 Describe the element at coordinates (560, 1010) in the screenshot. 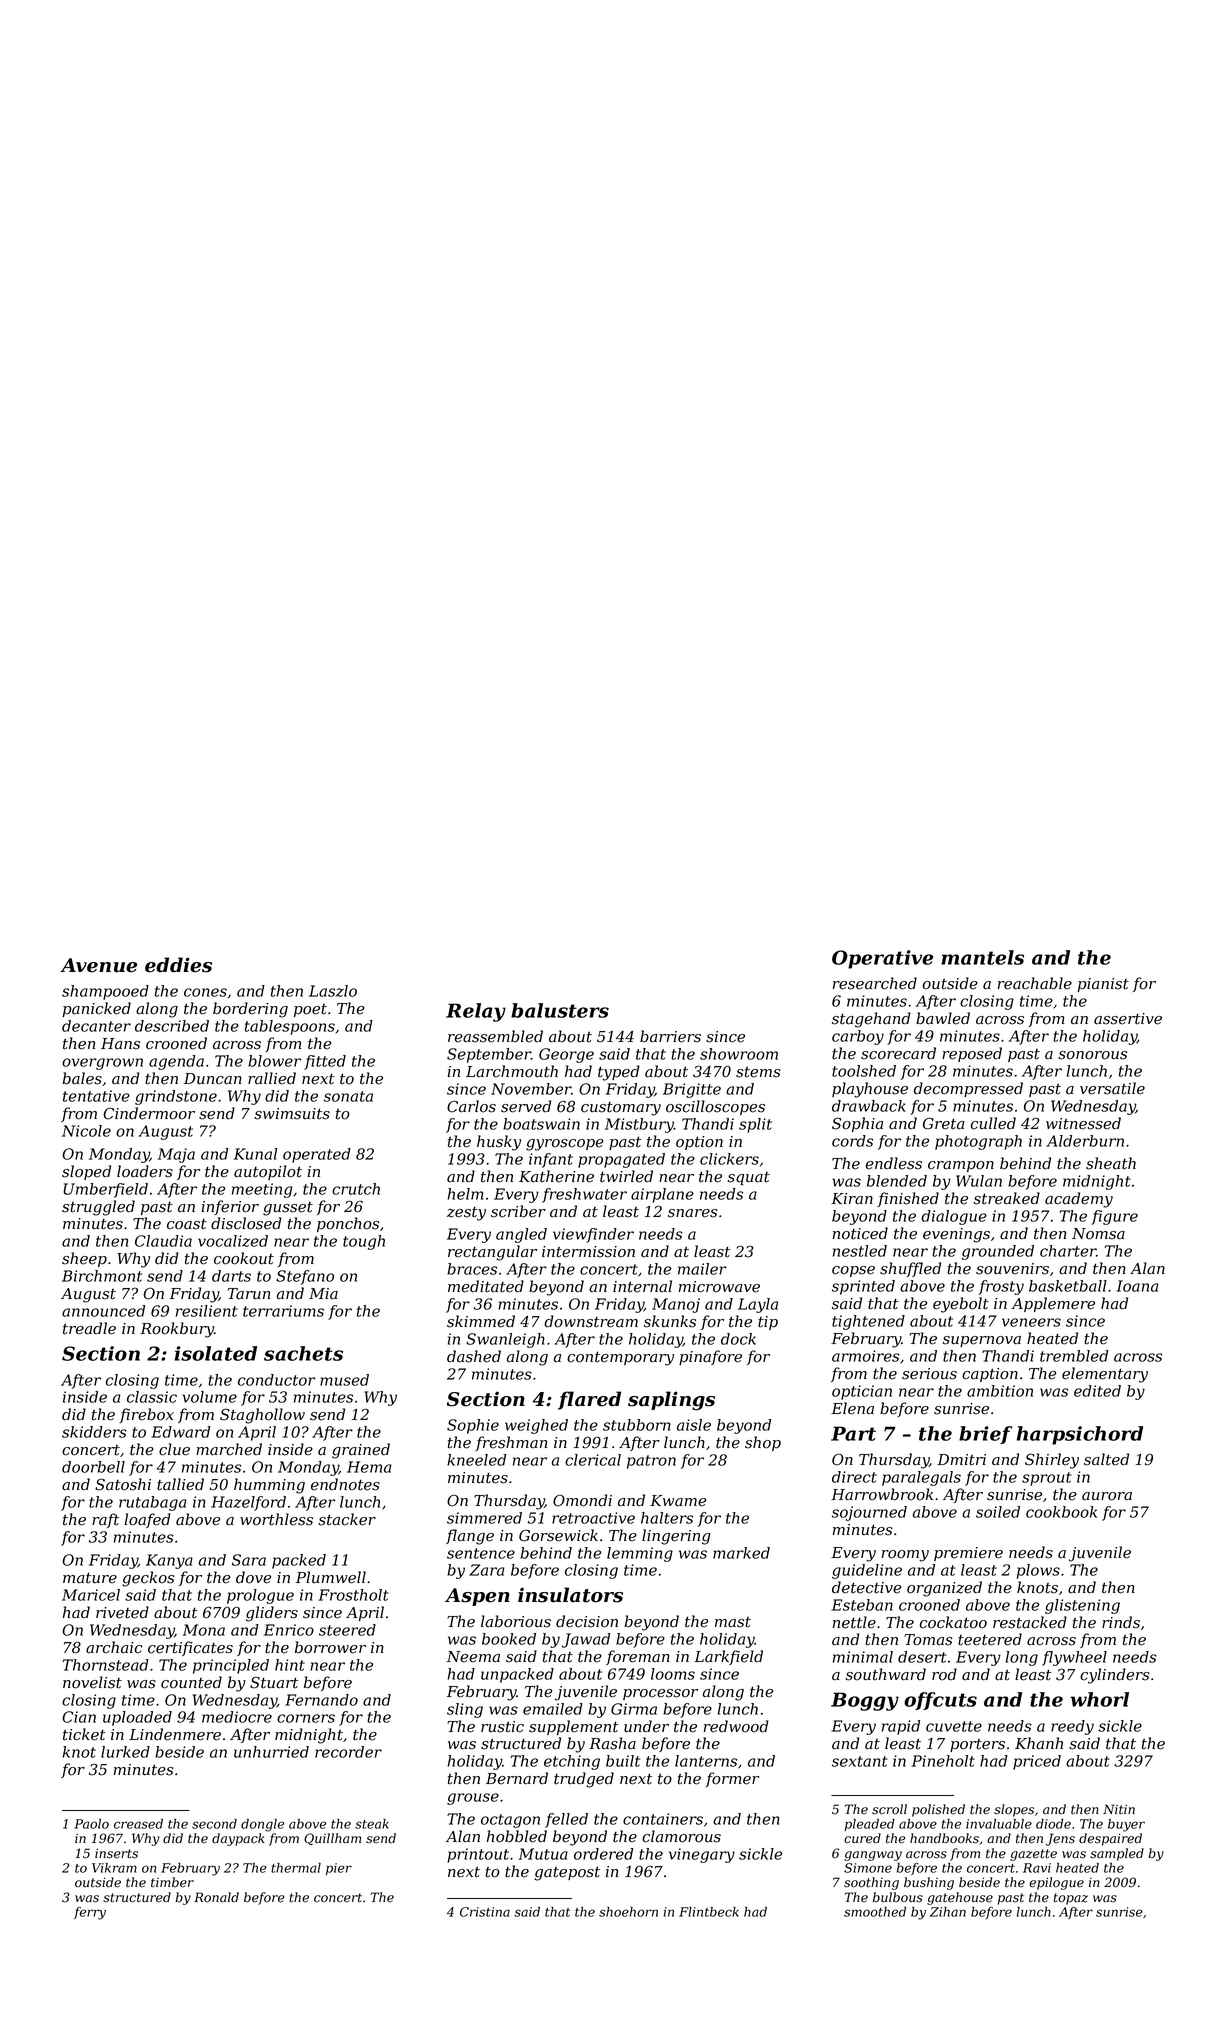

I see `balusters` at that location.
